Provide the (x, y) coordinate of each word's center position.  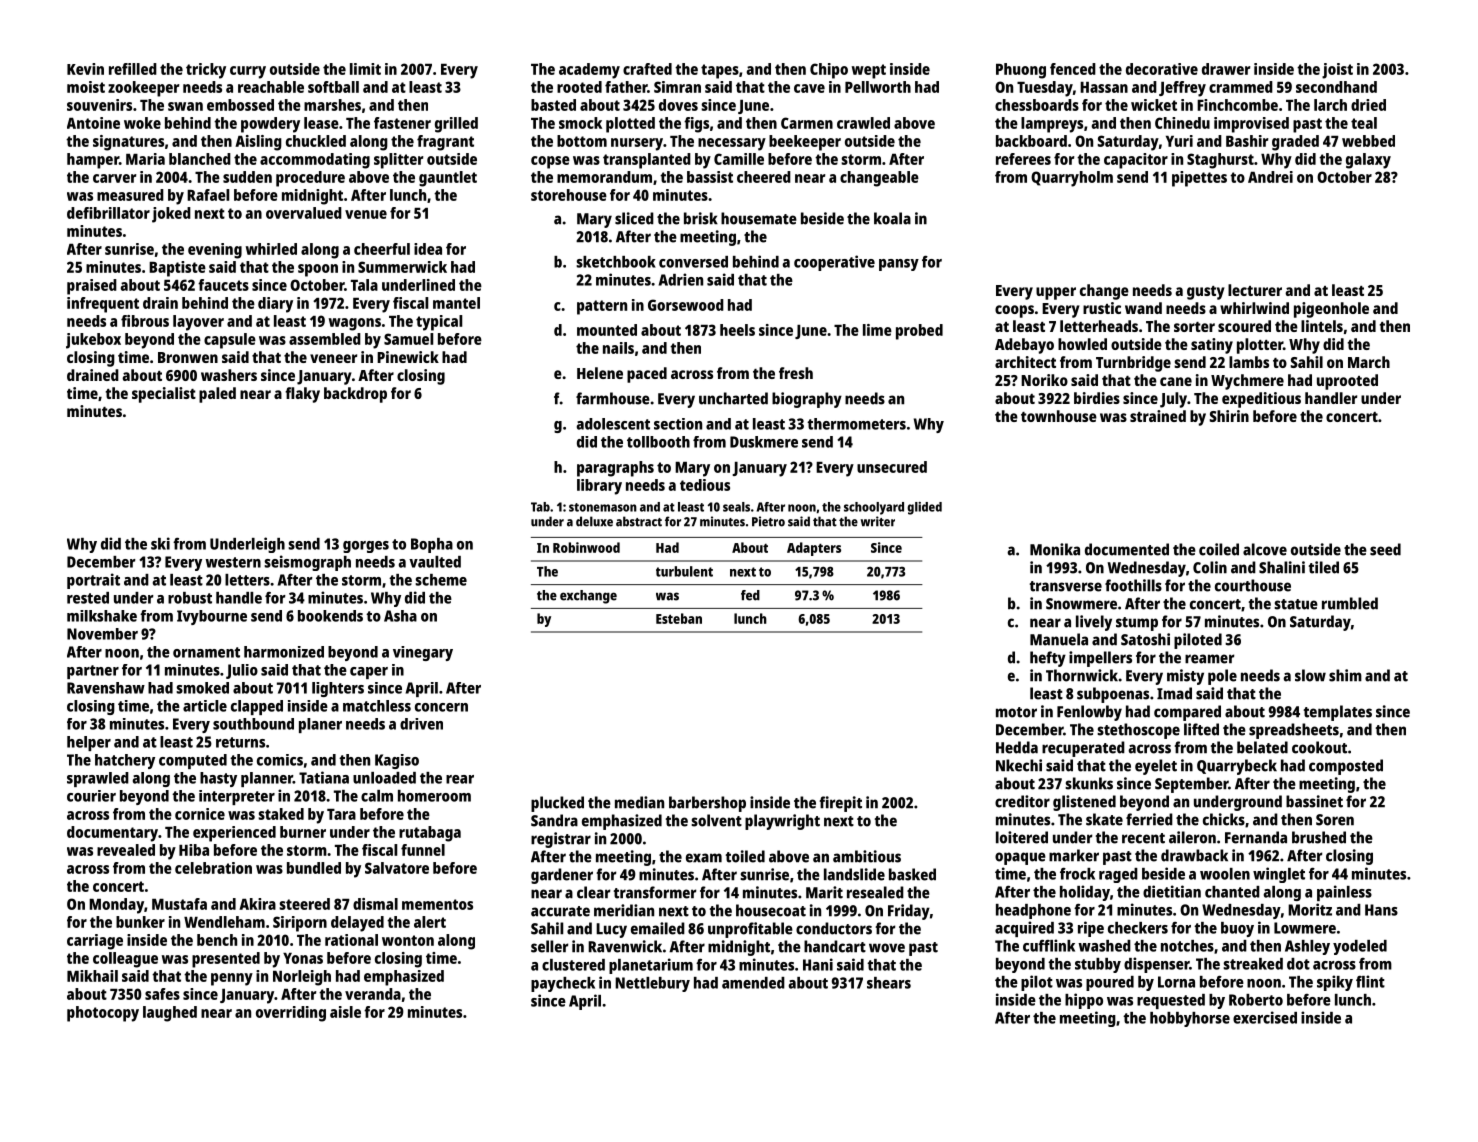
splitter (398, 161)
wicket (1154, 105)
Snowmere (1081, 604)
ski (160, 543)
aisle (345, 1012)
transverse (1066, 586)
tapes (720, 71)
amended (753, 983)
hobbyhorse (1190, 1019)
